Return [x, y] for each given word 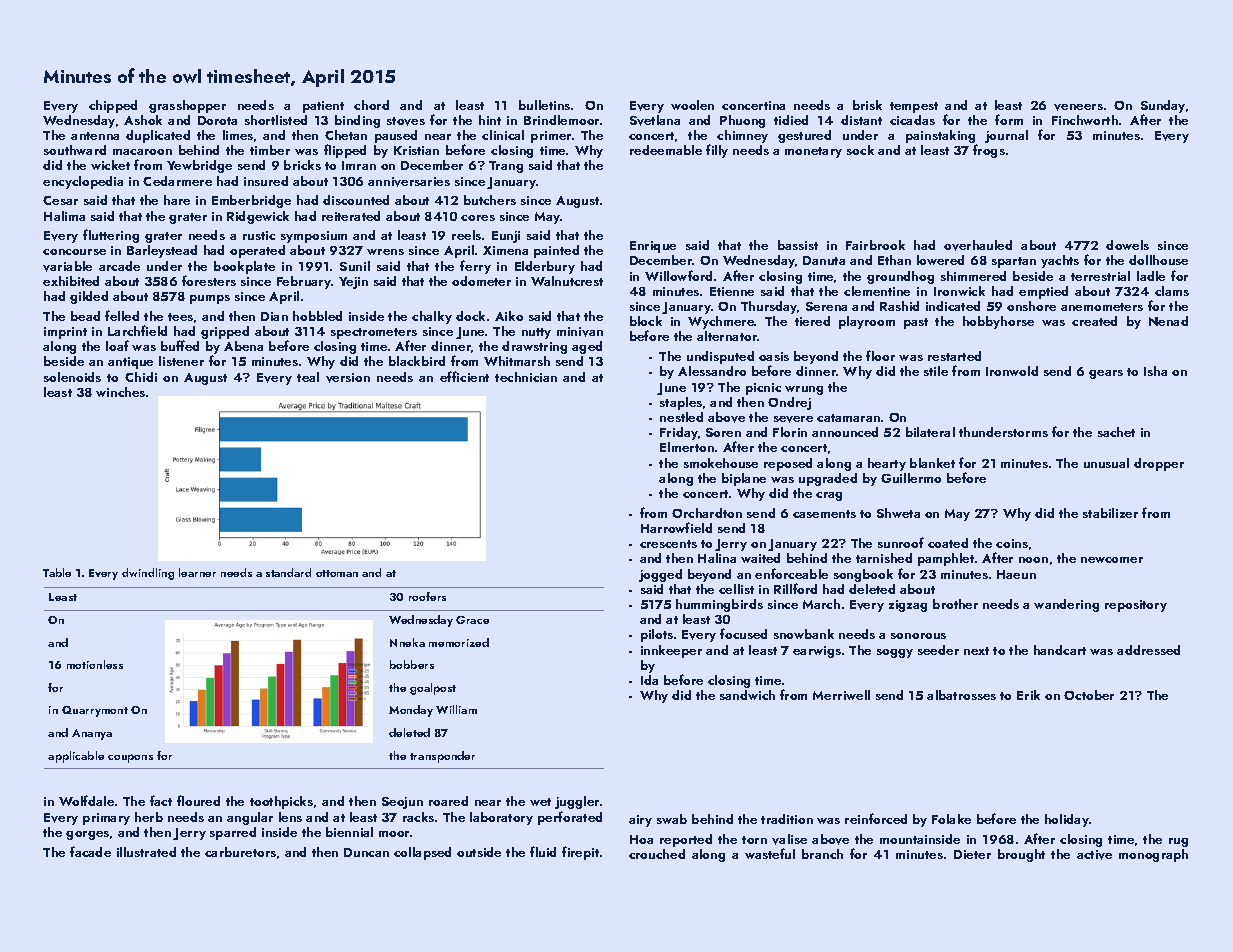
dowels [1127, 245]
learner [197, 572]
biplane [744, 479]
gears [1106, 374]
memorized [459, 642]
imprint [65, 333]
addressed [1148, 650]
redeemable [666, 150]
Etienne [732, 291]
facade [90, 851]
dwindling [148, 574]
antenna [95, 136]
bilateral [930, 432]
